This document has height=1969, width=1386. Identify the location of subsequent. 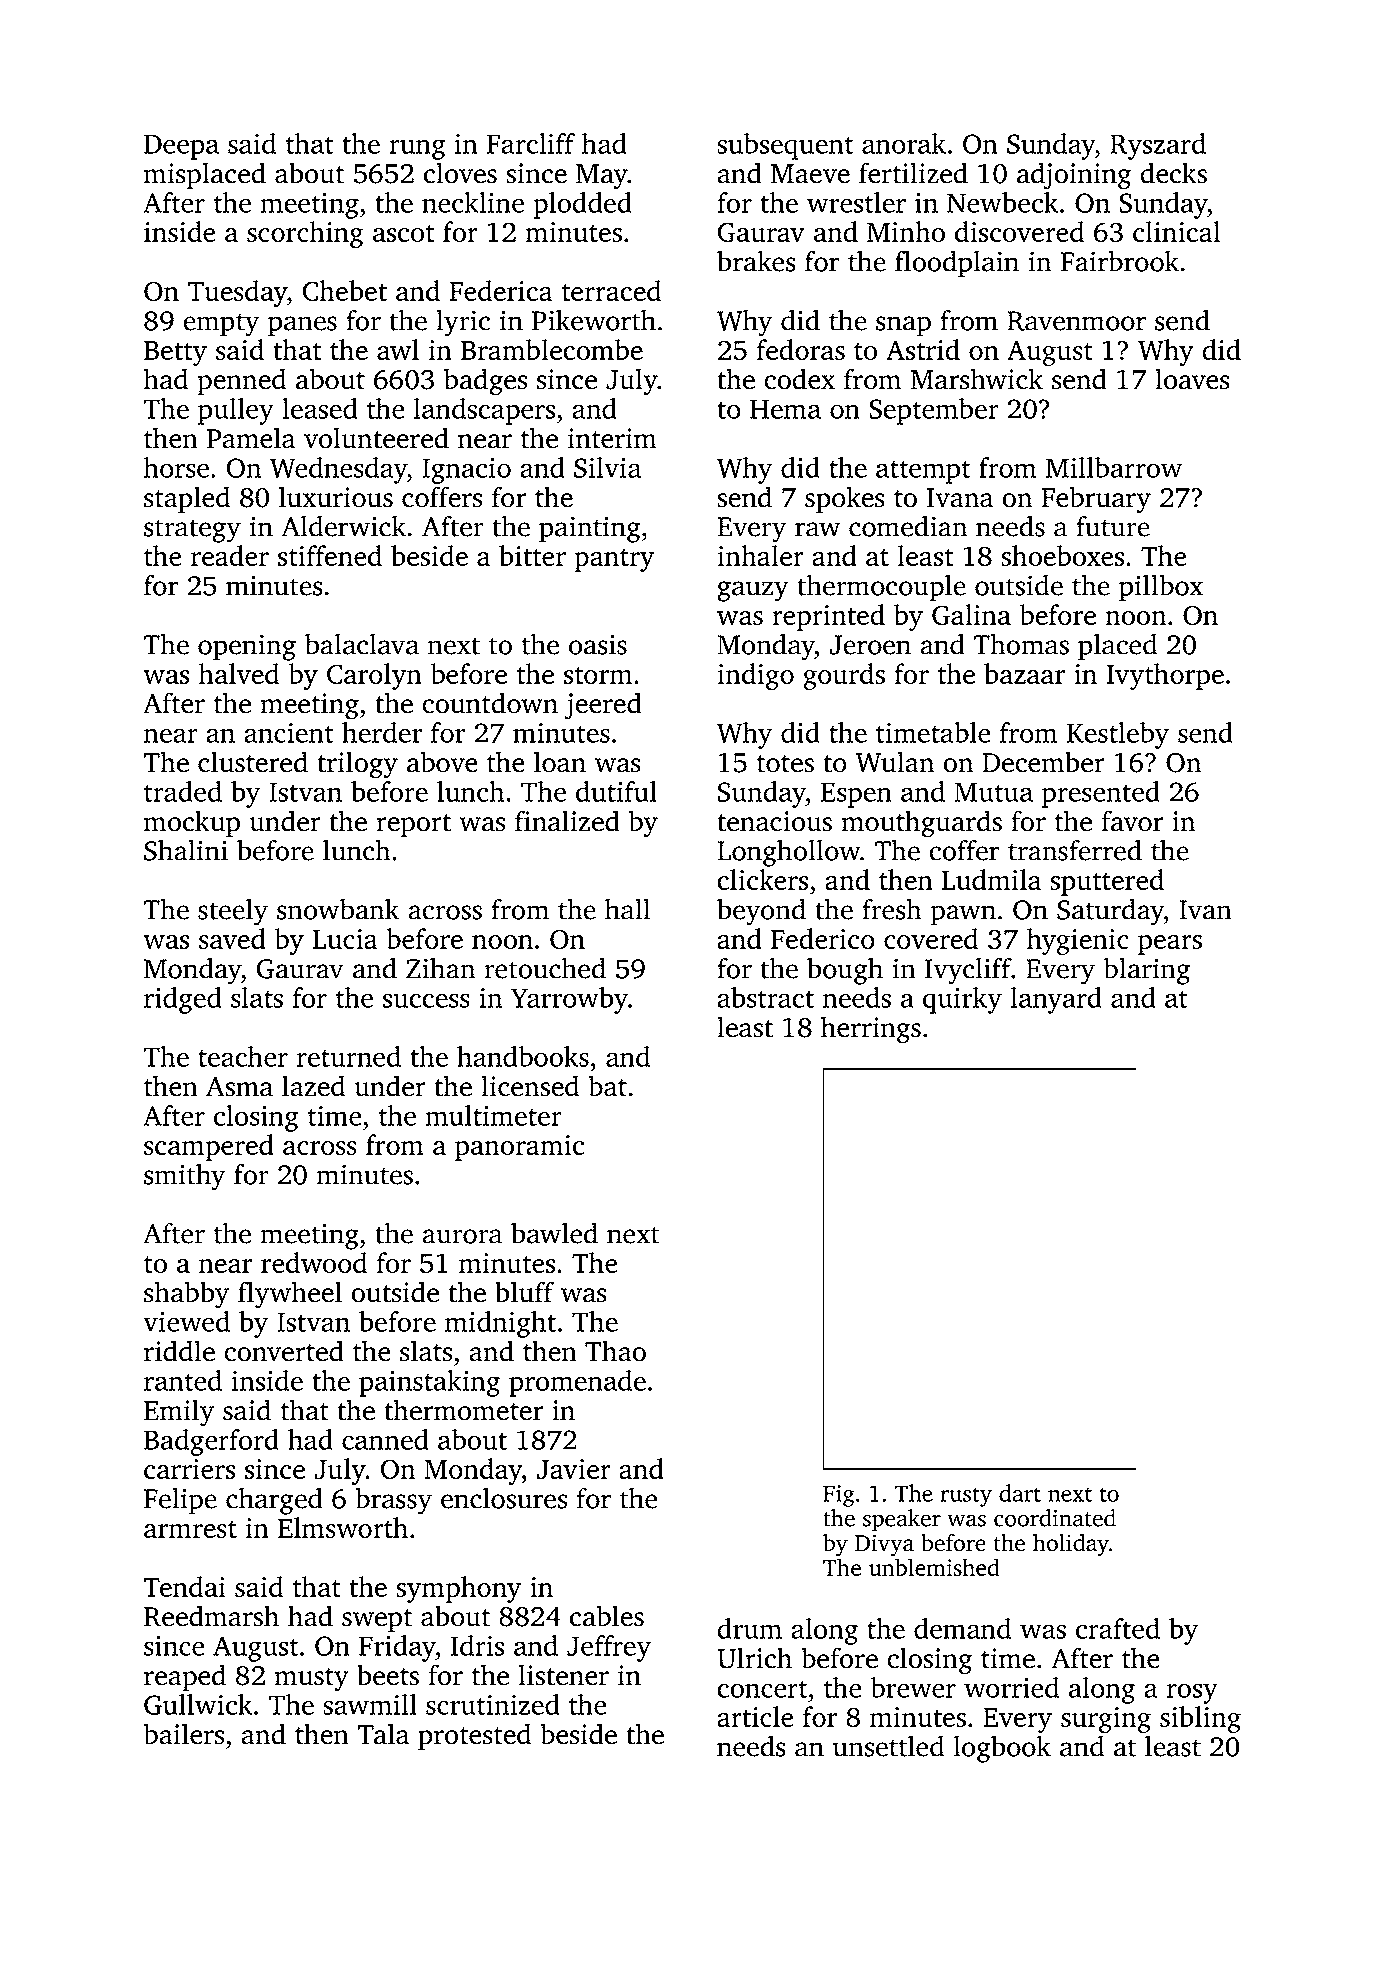
(785, 146).
